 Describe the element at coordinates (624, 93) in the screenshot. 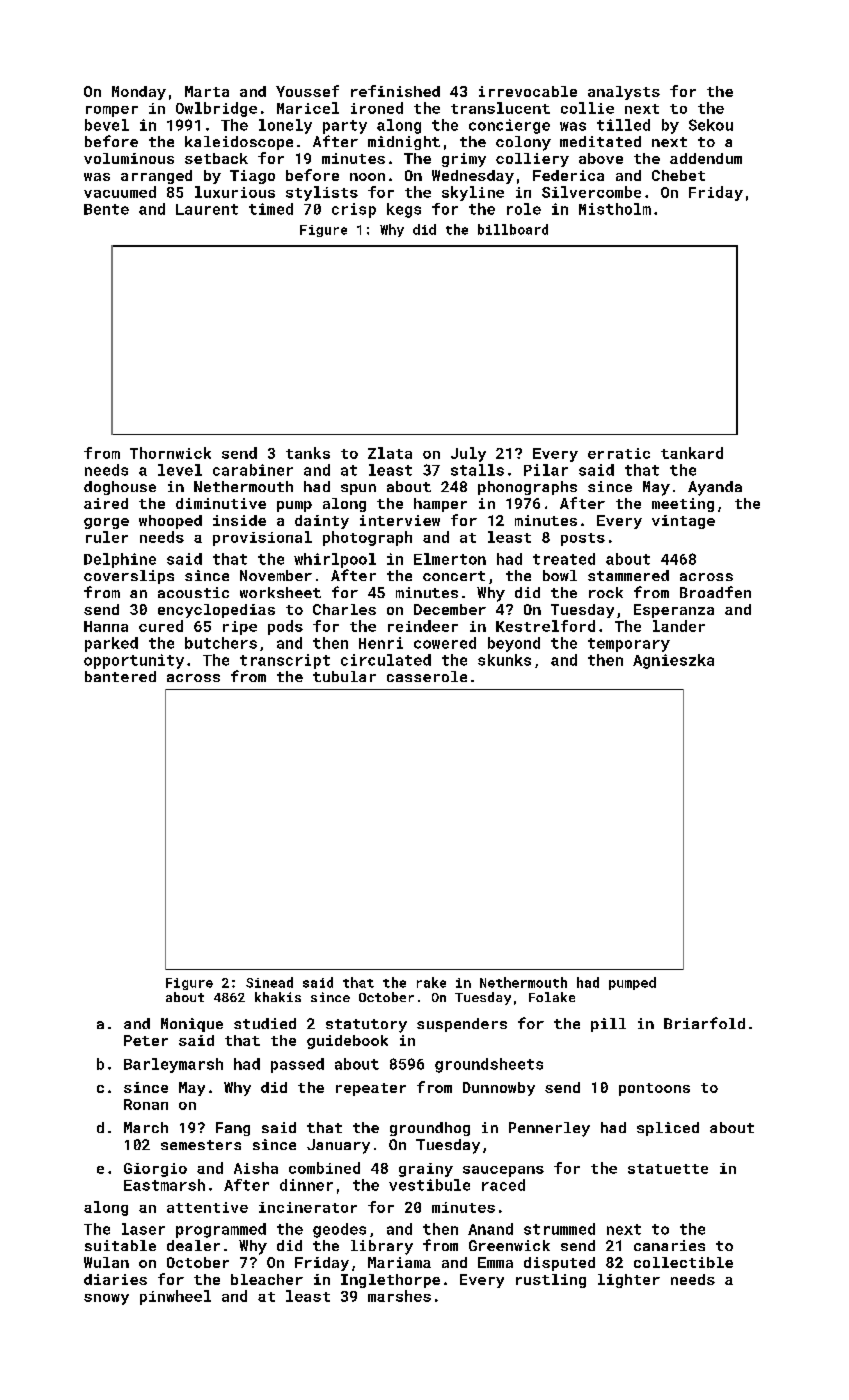

I see `analysts` at that location.
